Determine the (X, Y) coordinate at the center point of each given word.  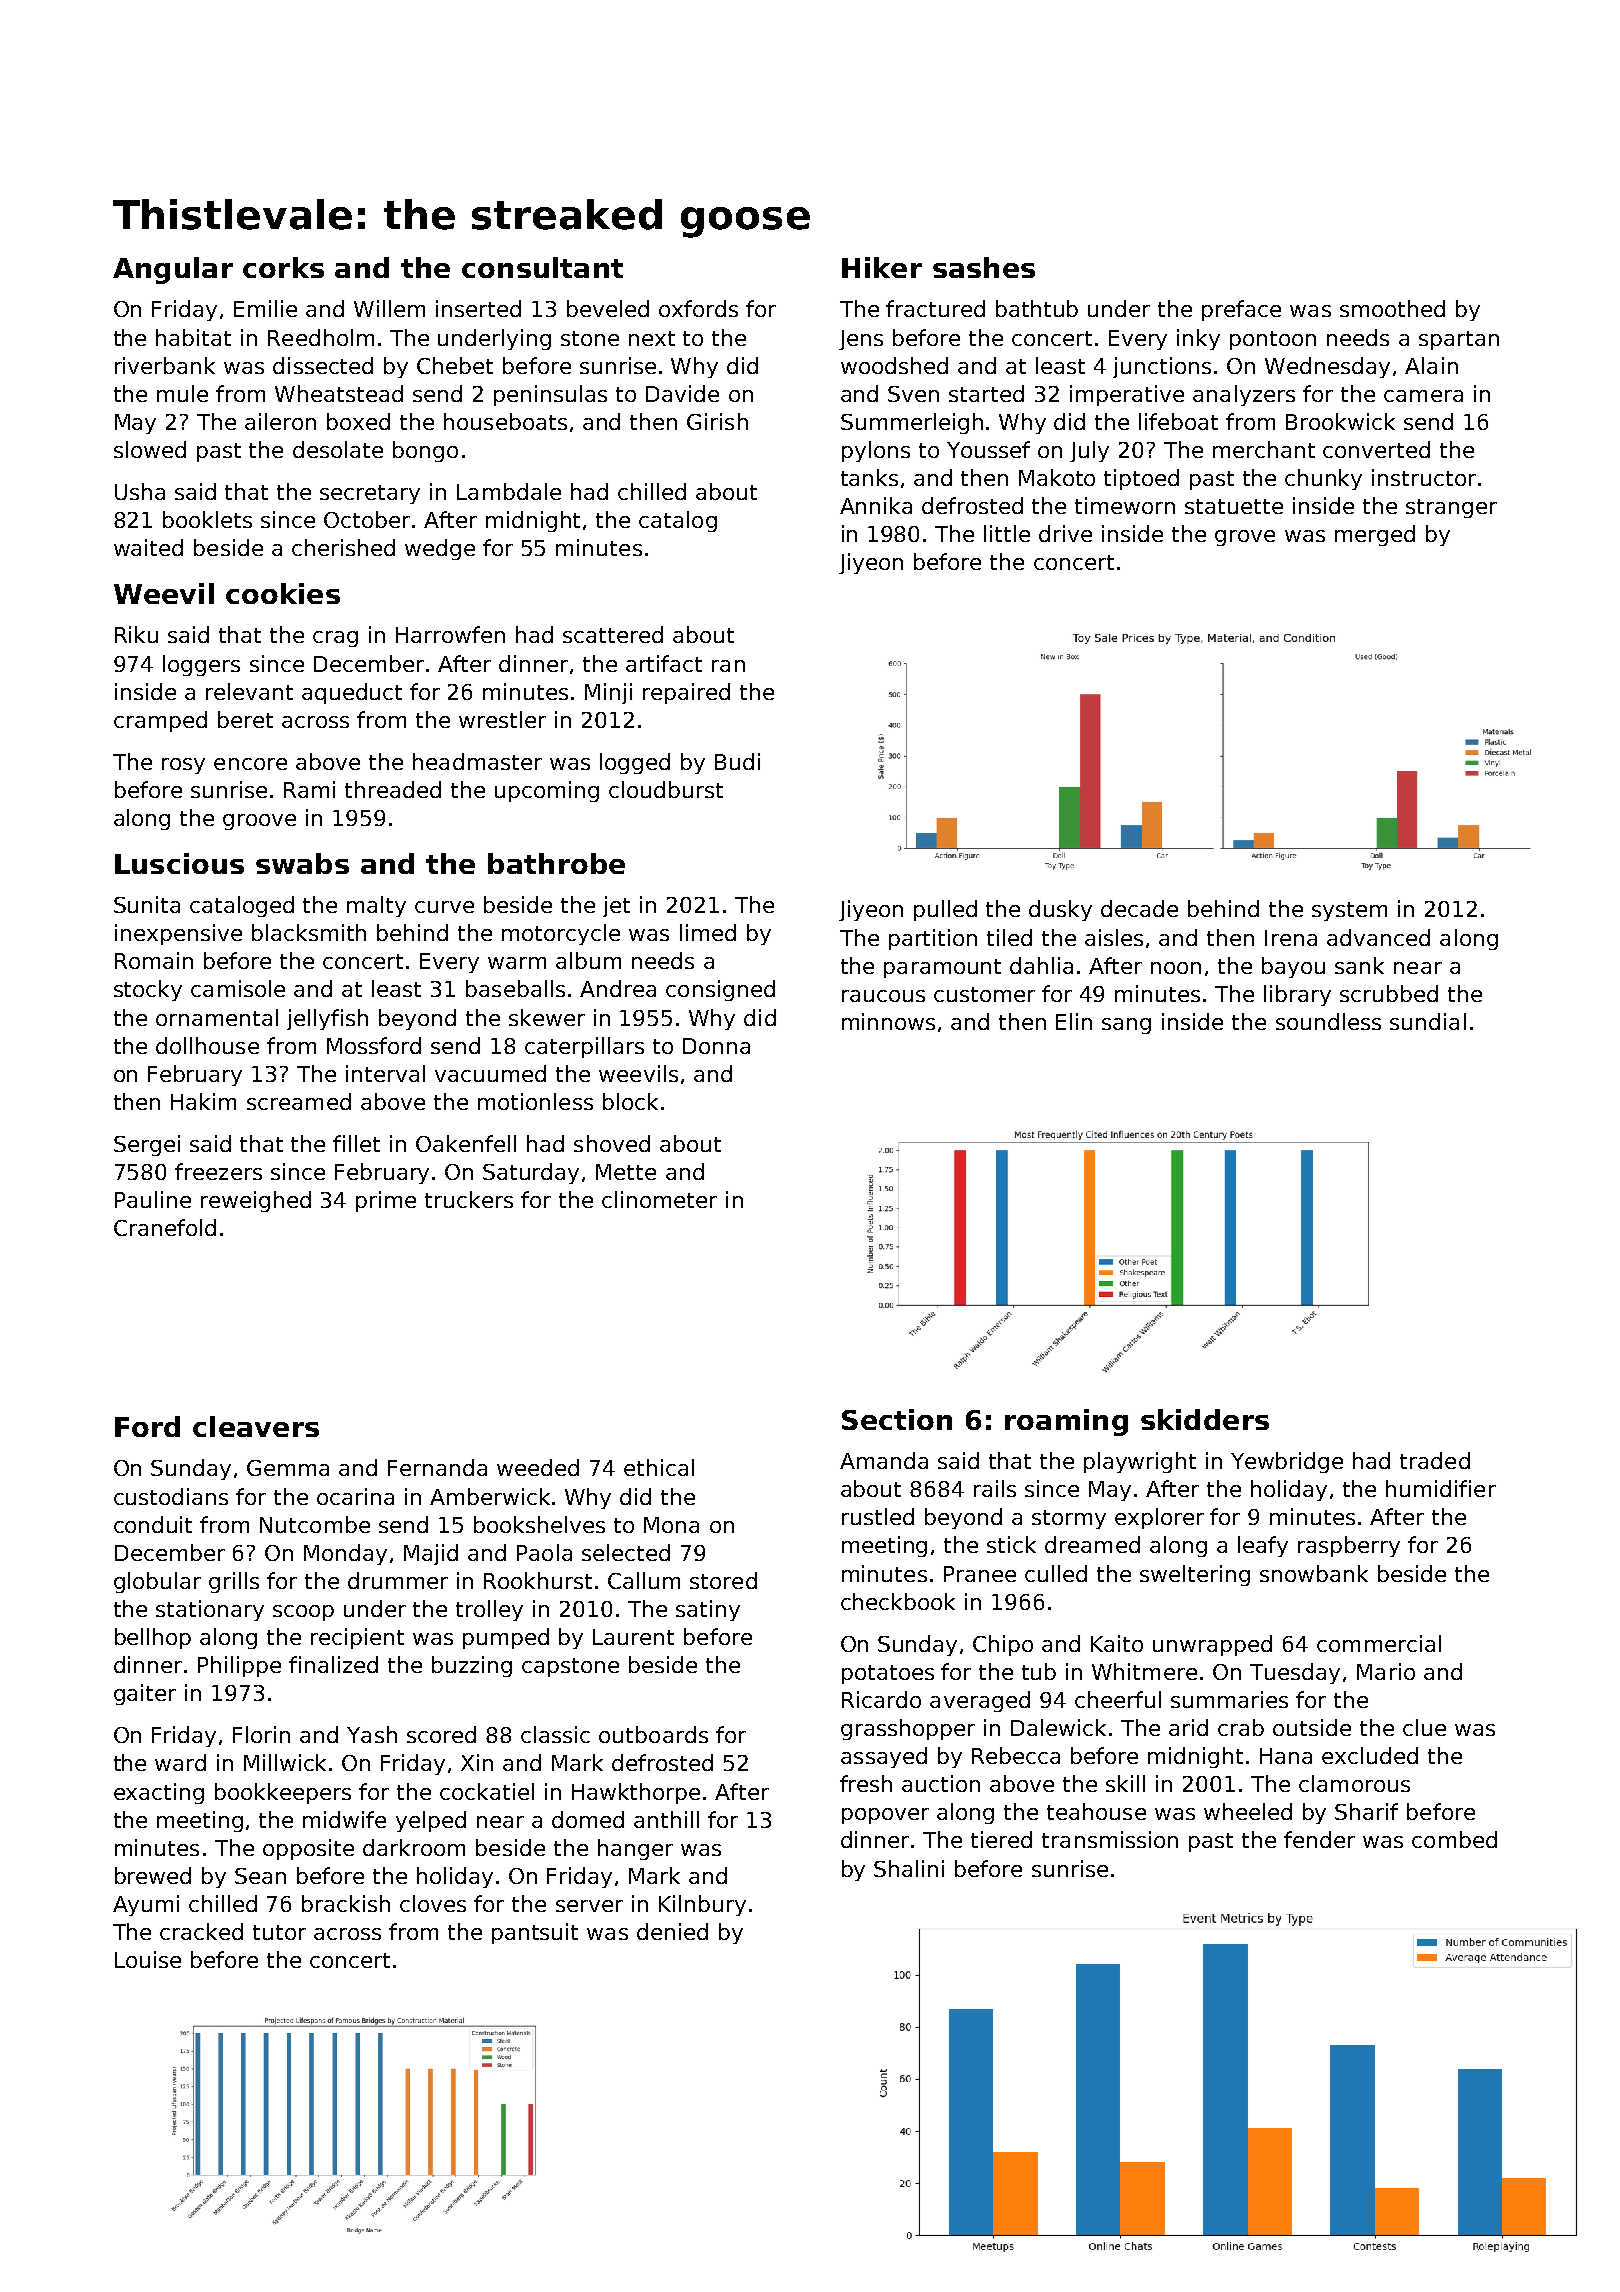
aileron (280, 421)
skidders (1205, 1419)
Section (897, 1419)
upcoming (547, 791)
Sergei (147, 1145)
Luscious (179, 863)
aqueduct (352, 693)
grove (1245, 538)
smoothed (1392, 308)
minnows (888, 1021)
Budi (737, 761)
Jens (861, 340)
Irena (1291, 938)
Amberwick (490, 1496)
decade (1139, 908)
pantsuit (535, 1933)
